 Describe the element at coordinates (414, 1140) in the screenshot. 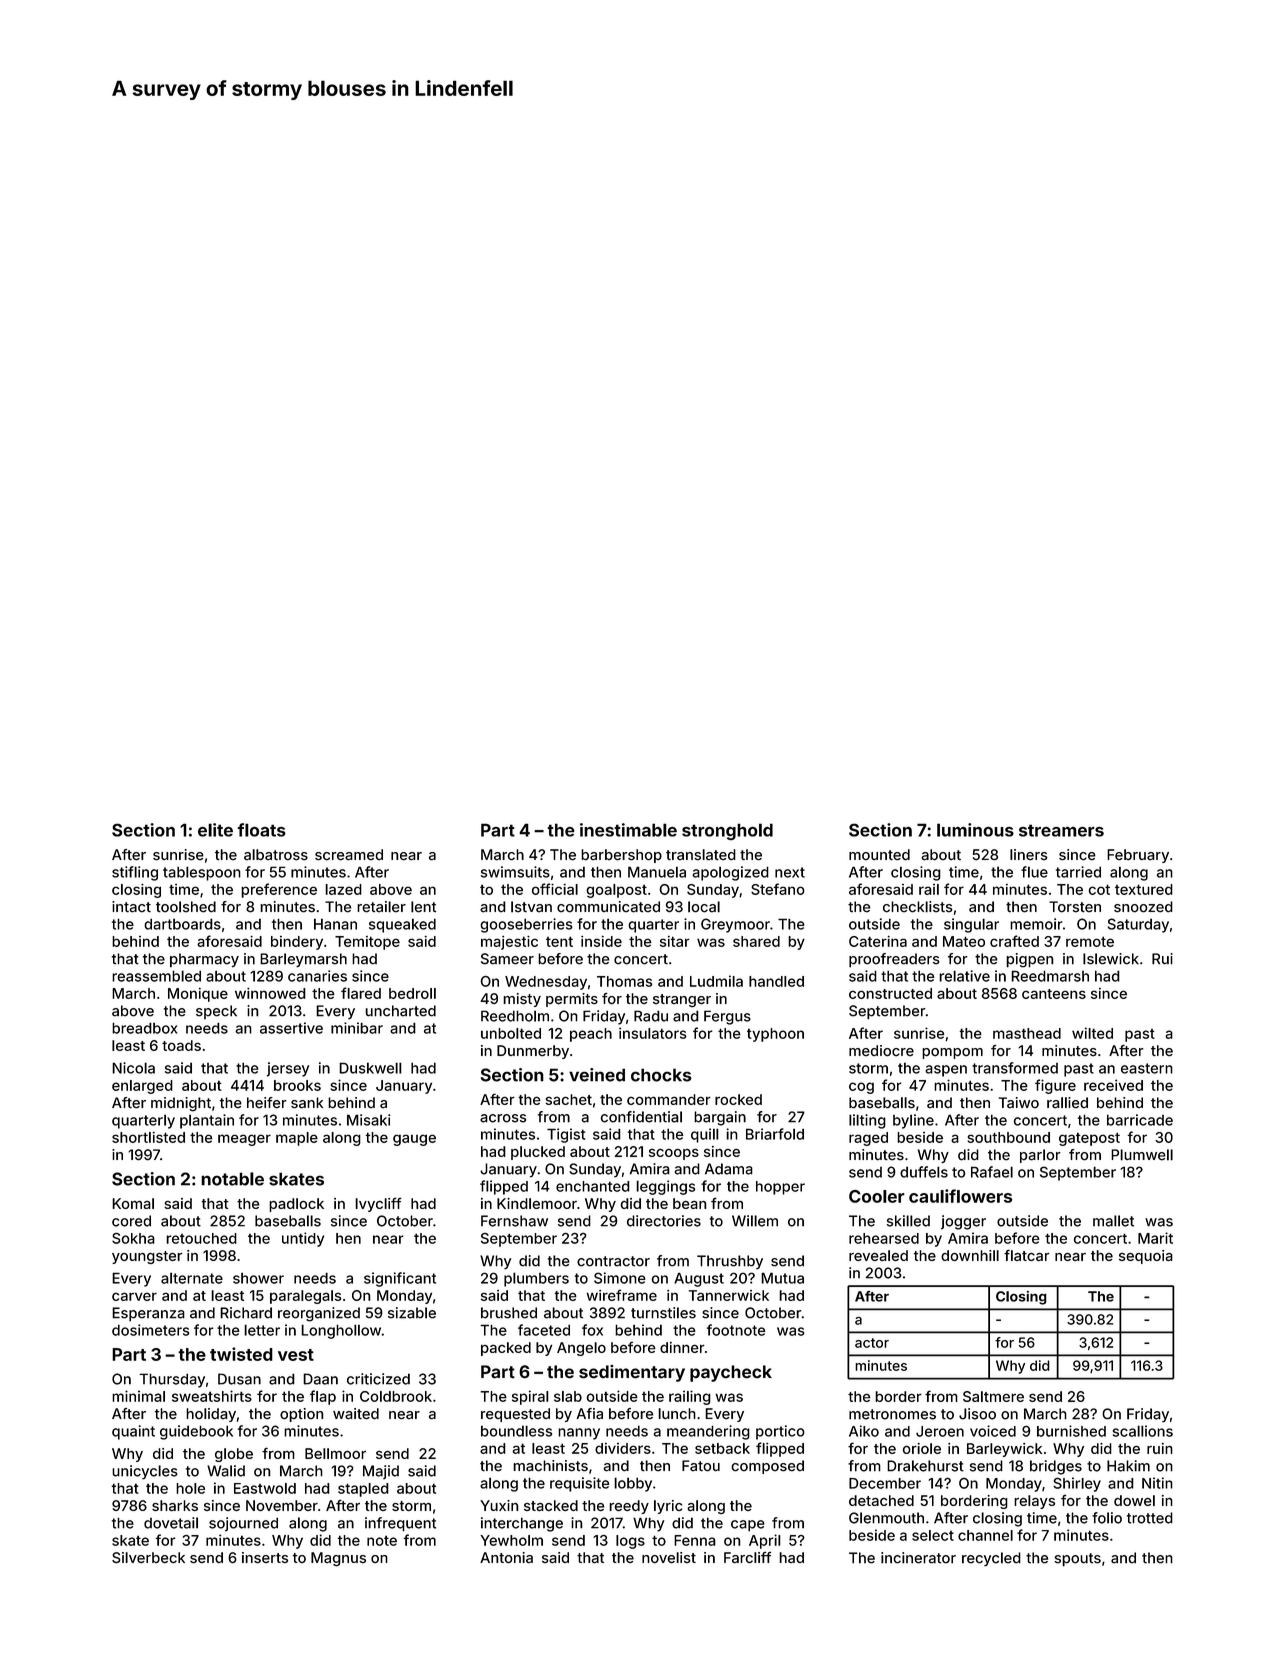

I see `gauge` at that location.
